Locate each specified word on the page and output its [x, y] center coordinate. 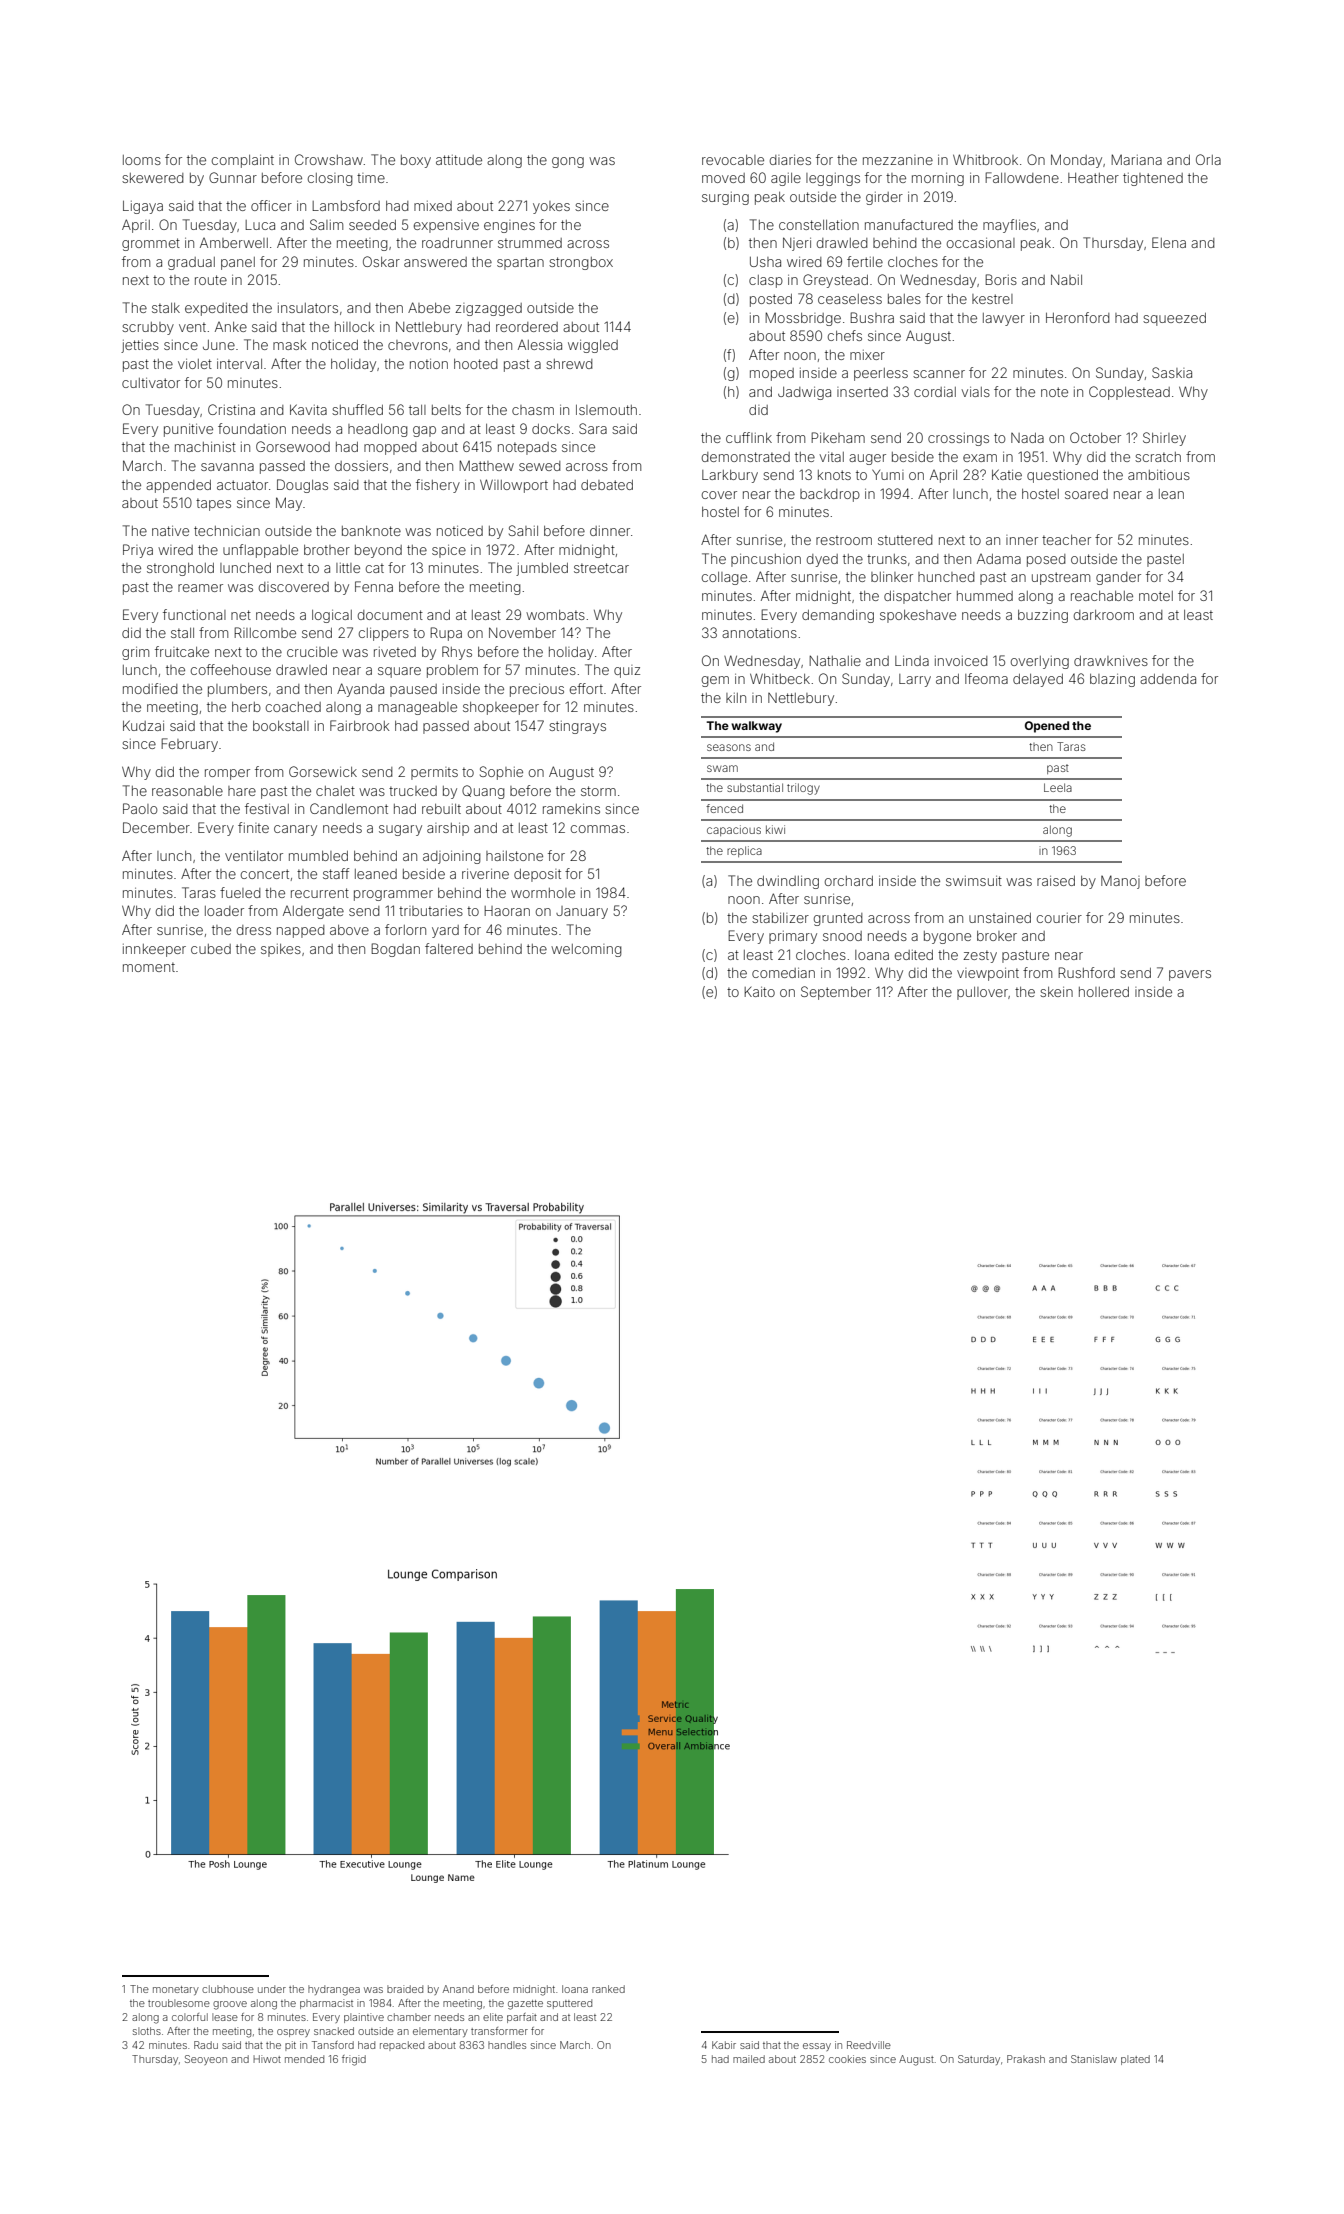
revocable [733, 160]
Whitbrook [985, 159]
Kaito [759, 992]
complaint [243, 161]
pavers [1190, 975]
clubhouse [228, 1989]
